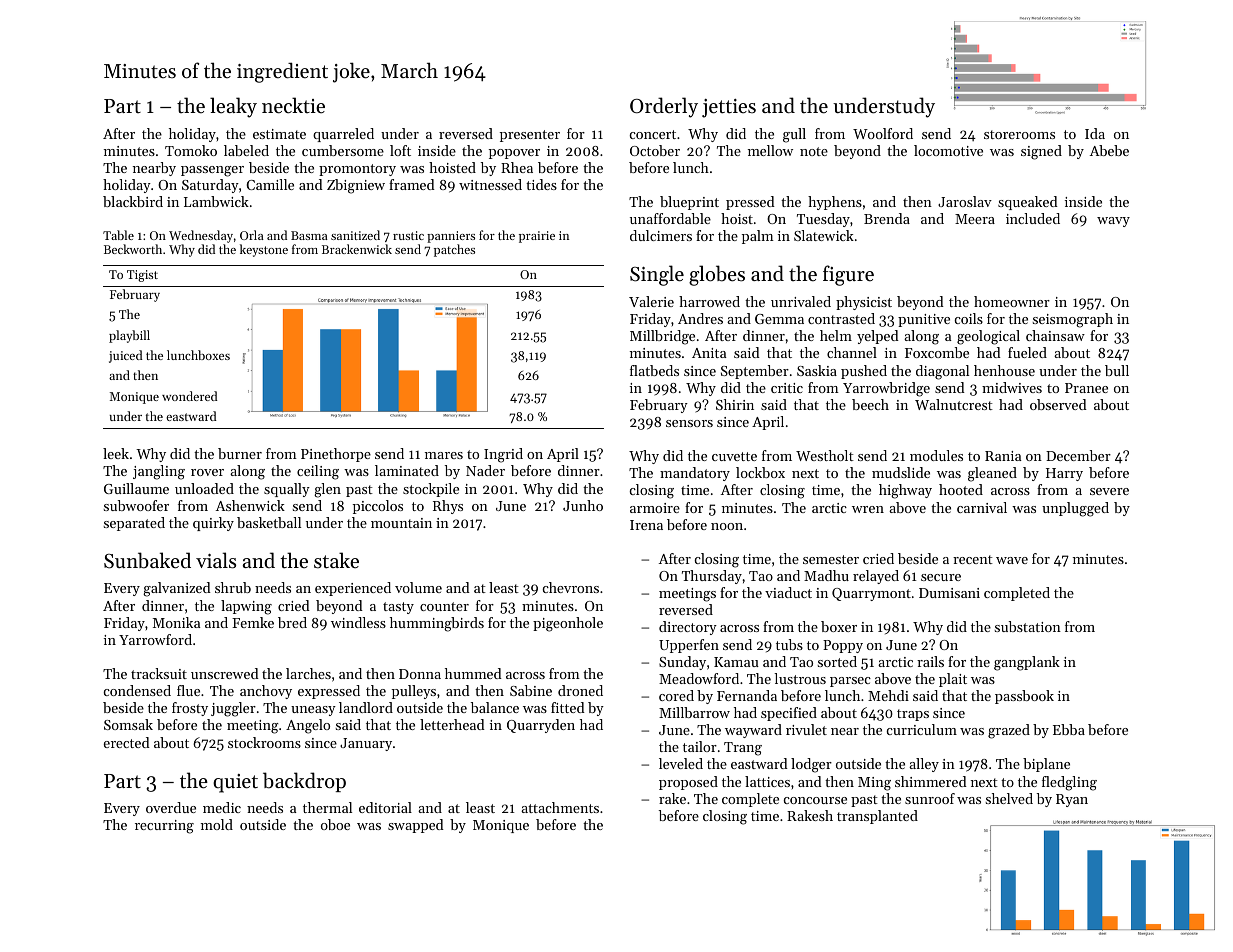  What do you see at coordinates (811, 765) in the screenshot?
I see `lodger` at bounding box center [811, 765].
